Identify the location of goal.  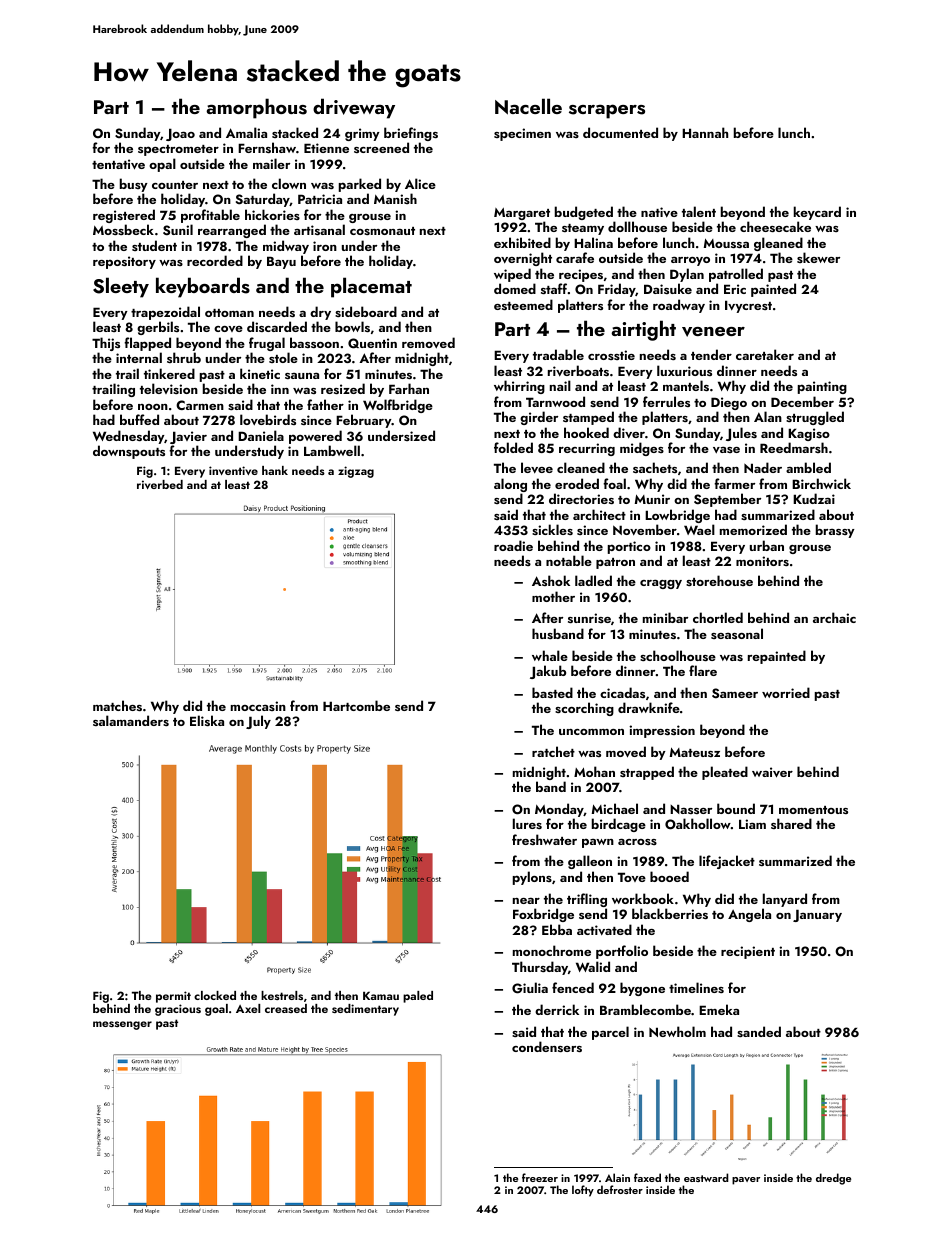
(216, 1010).
